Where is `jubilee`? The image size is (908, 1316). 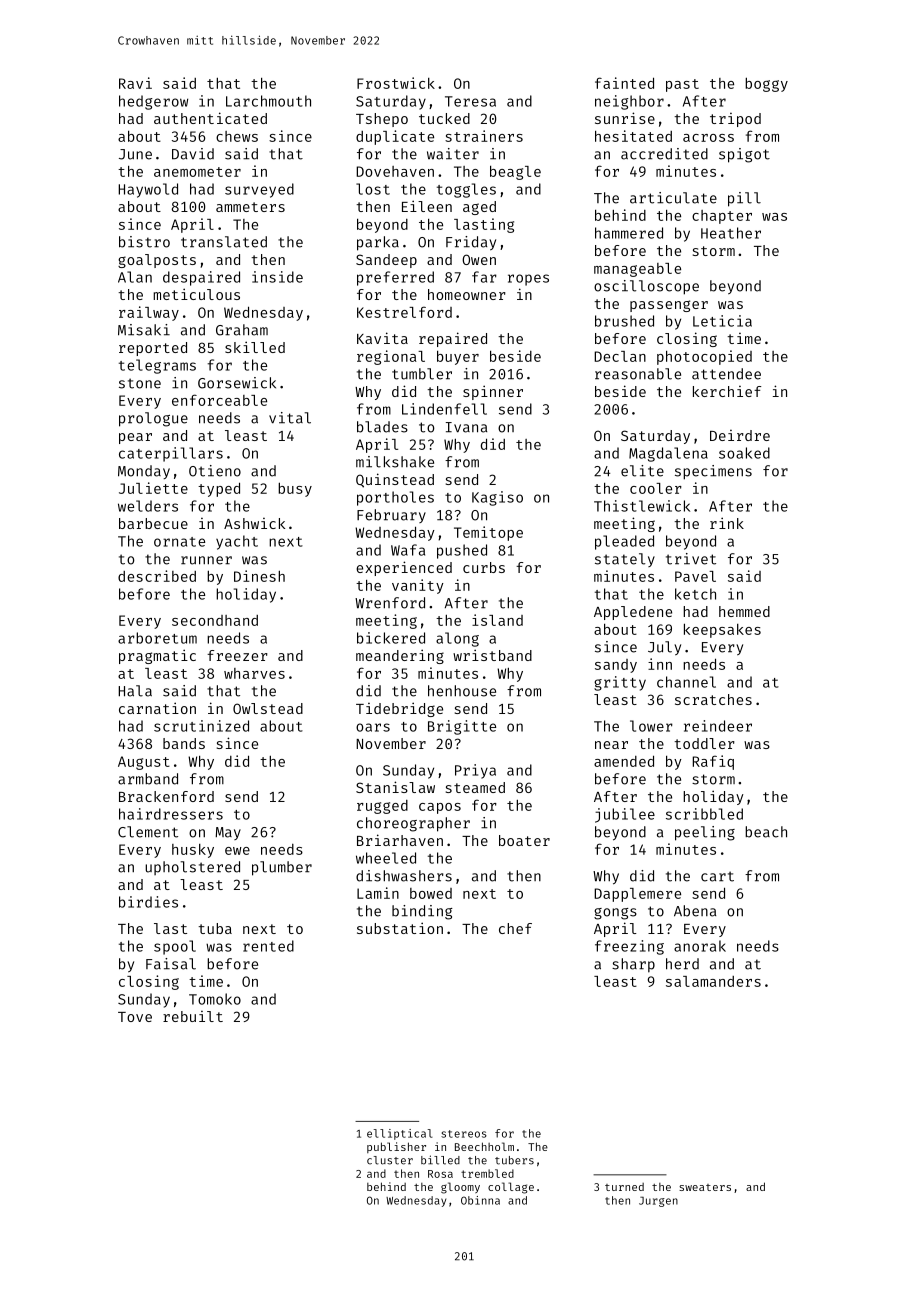 jubilee is located at coordinates (625, 815).
